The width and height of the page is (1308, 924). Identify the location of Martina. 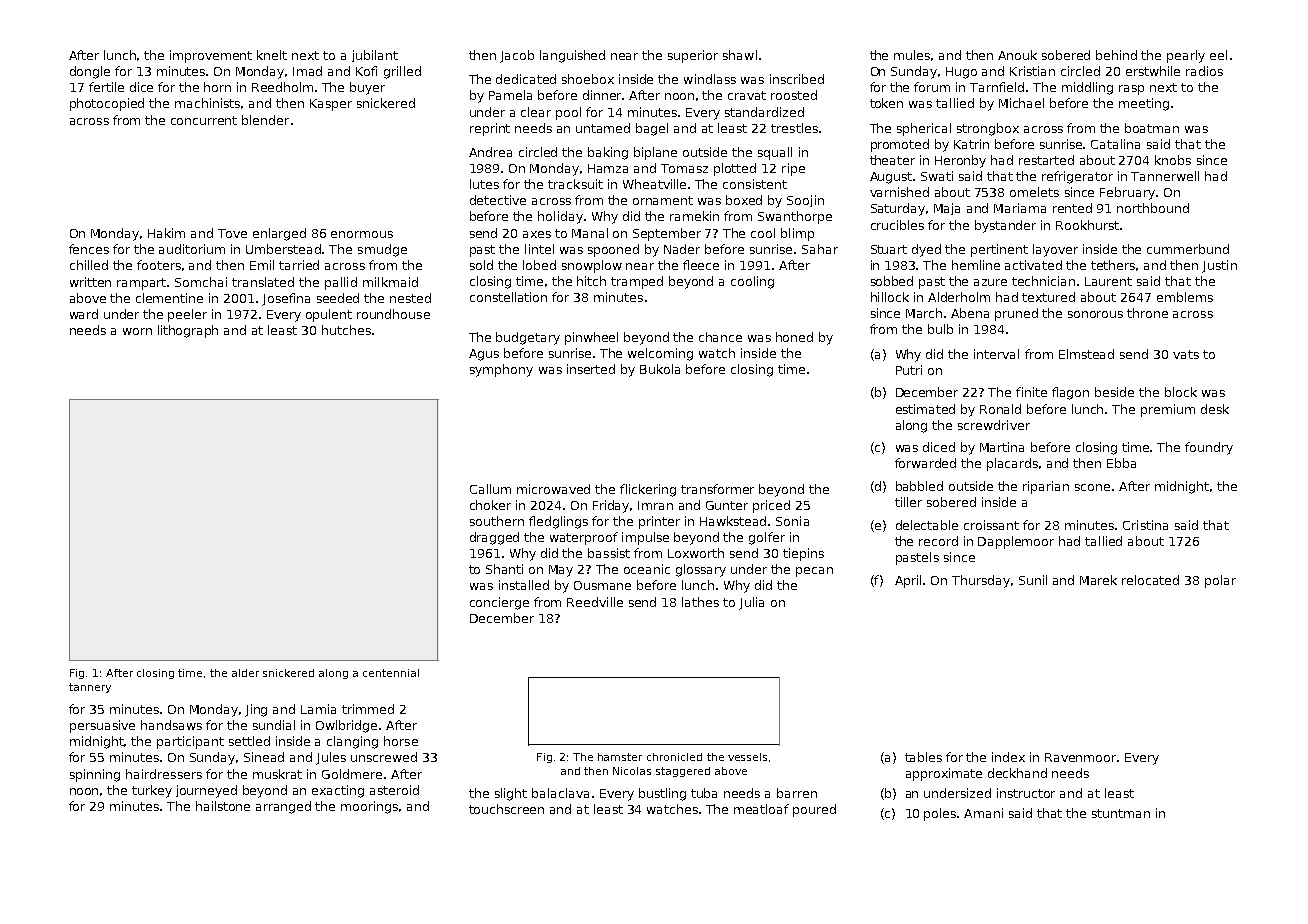
(1002, 447).
